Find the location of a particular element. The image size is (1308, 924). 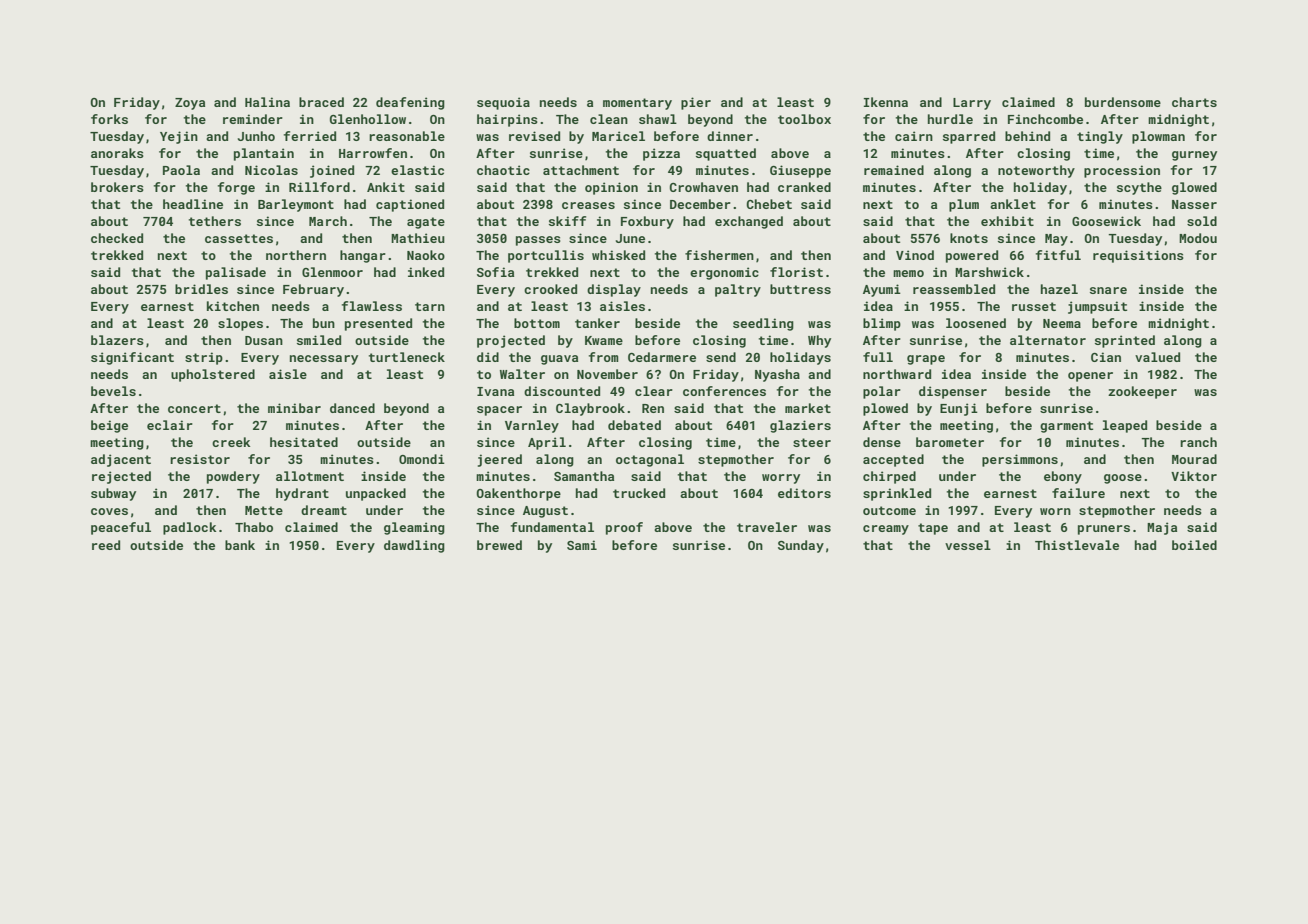

necessary is located at coordinates (324, 360).
